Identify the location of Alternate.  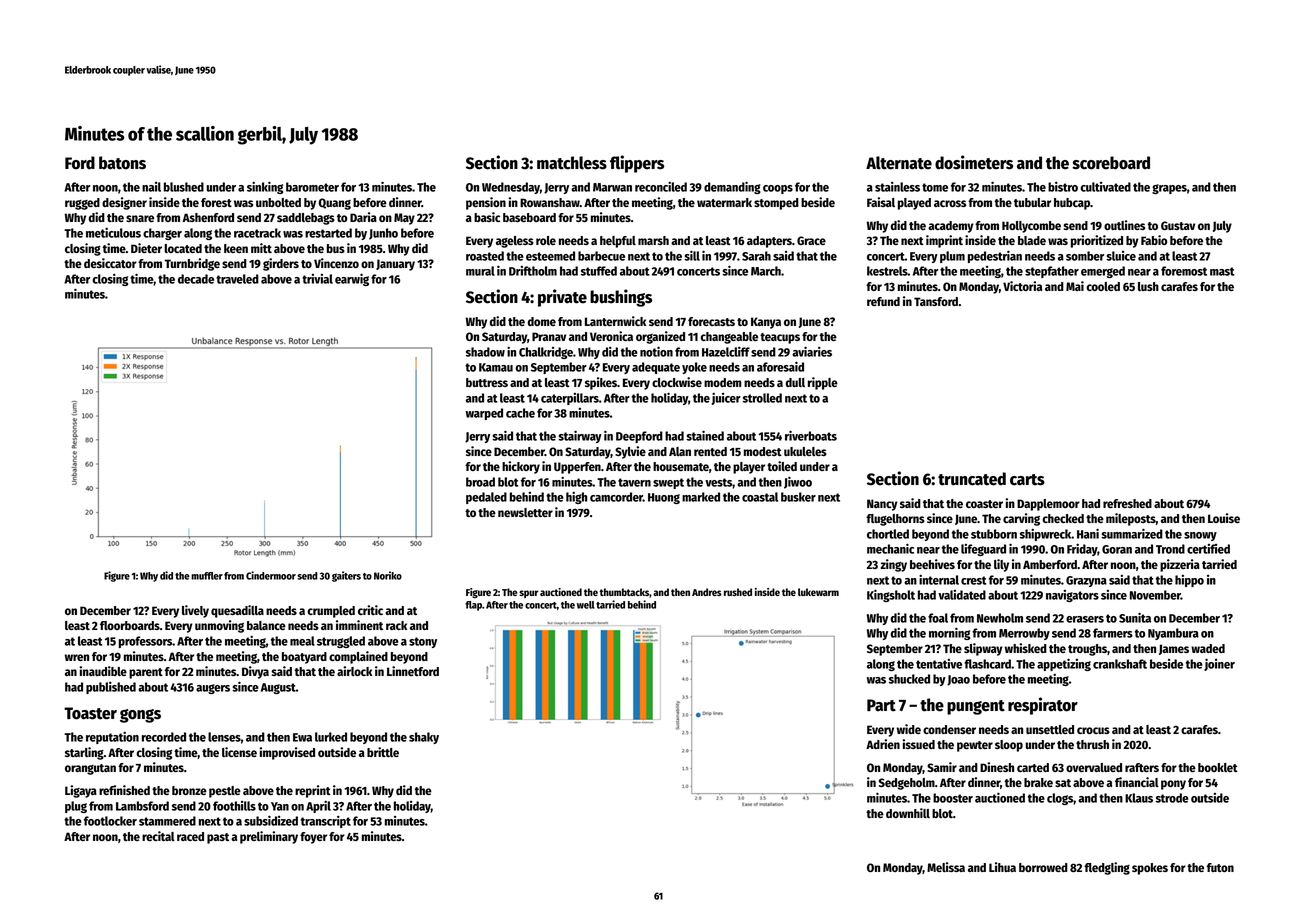
(899, 163).
